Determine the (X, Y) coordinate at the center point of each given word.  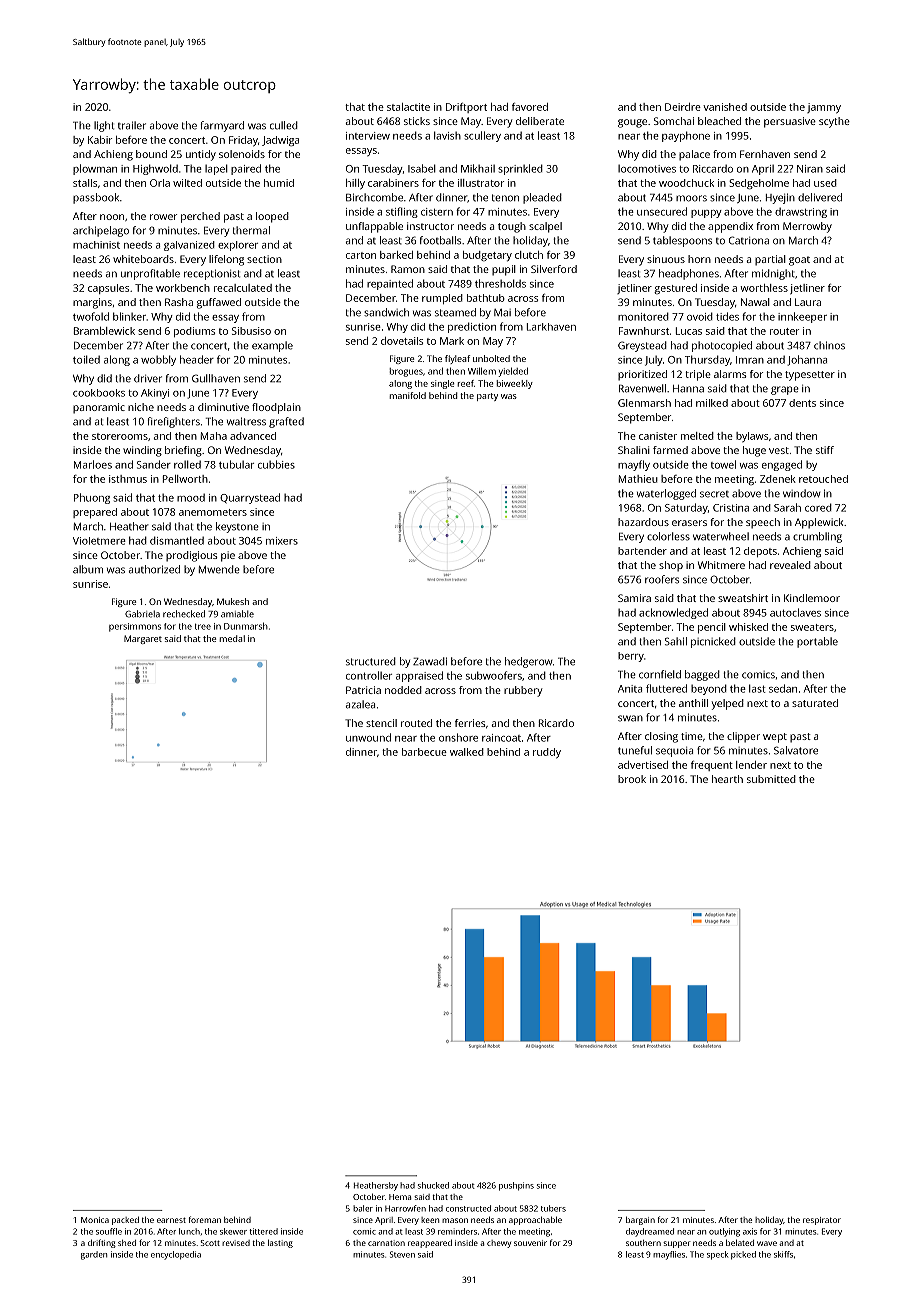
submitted (771, 779)
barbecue (424, 752)
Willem (482, 371)
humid (279, 183)
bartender (642, 551)
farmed (670, 450)
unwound (368, 737)
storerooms (120, 436)
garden (94, 1255)
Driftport (466, 108)
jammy (824, 108)
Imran (750, 360)
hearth (727, 779)
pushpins (516, 1186)
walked (467, 752)
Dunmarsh (246, 626)
